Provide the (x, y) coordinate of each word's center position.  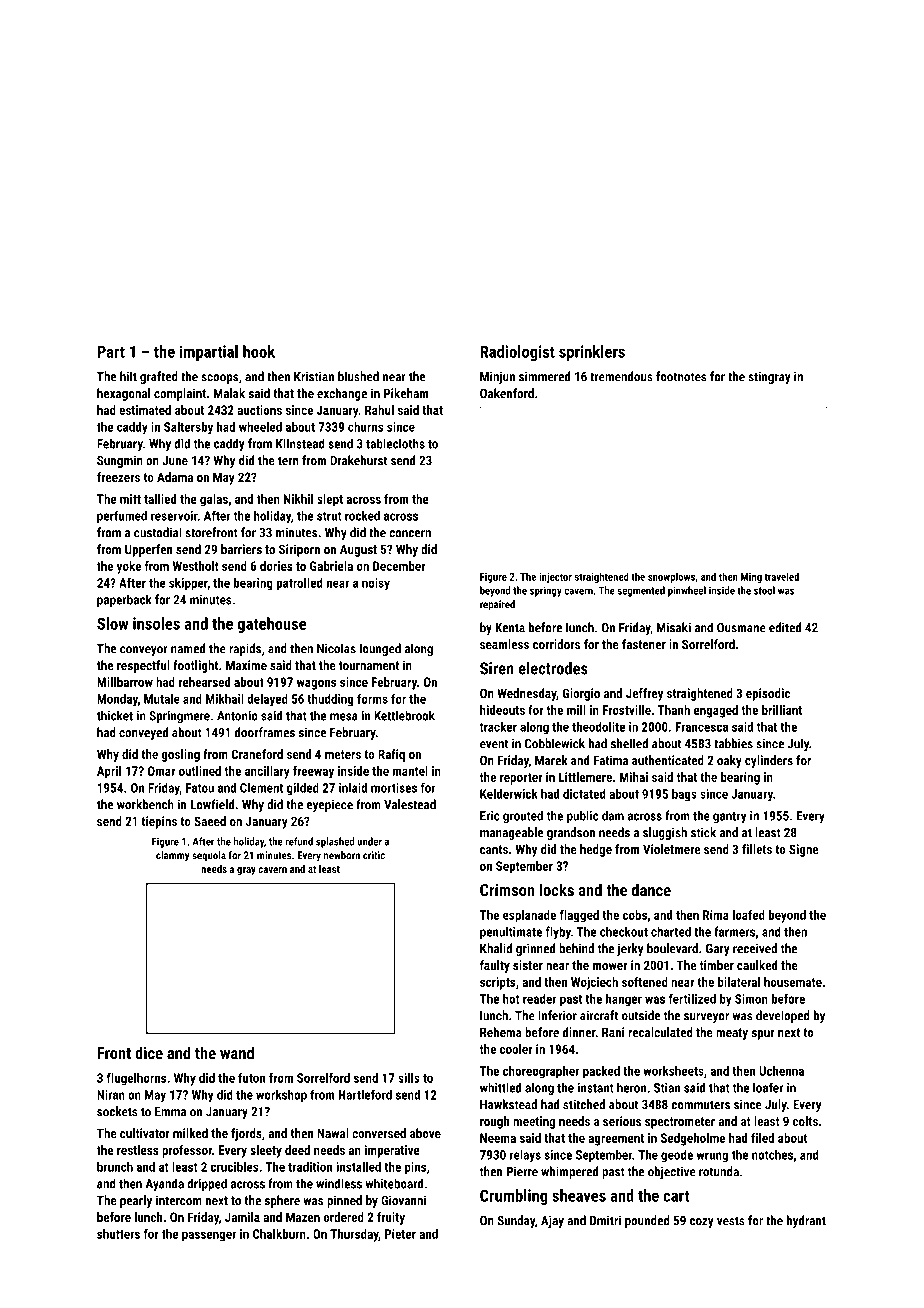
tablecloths (395, 443)
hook (259, 351)
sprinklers (592, 353)
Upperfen (149, 550)
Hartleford (365, 1094)
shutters (118, 1234)
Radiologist (517, 353)
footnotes (681, 376)
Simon (751, 999)
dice (149, 1052)
